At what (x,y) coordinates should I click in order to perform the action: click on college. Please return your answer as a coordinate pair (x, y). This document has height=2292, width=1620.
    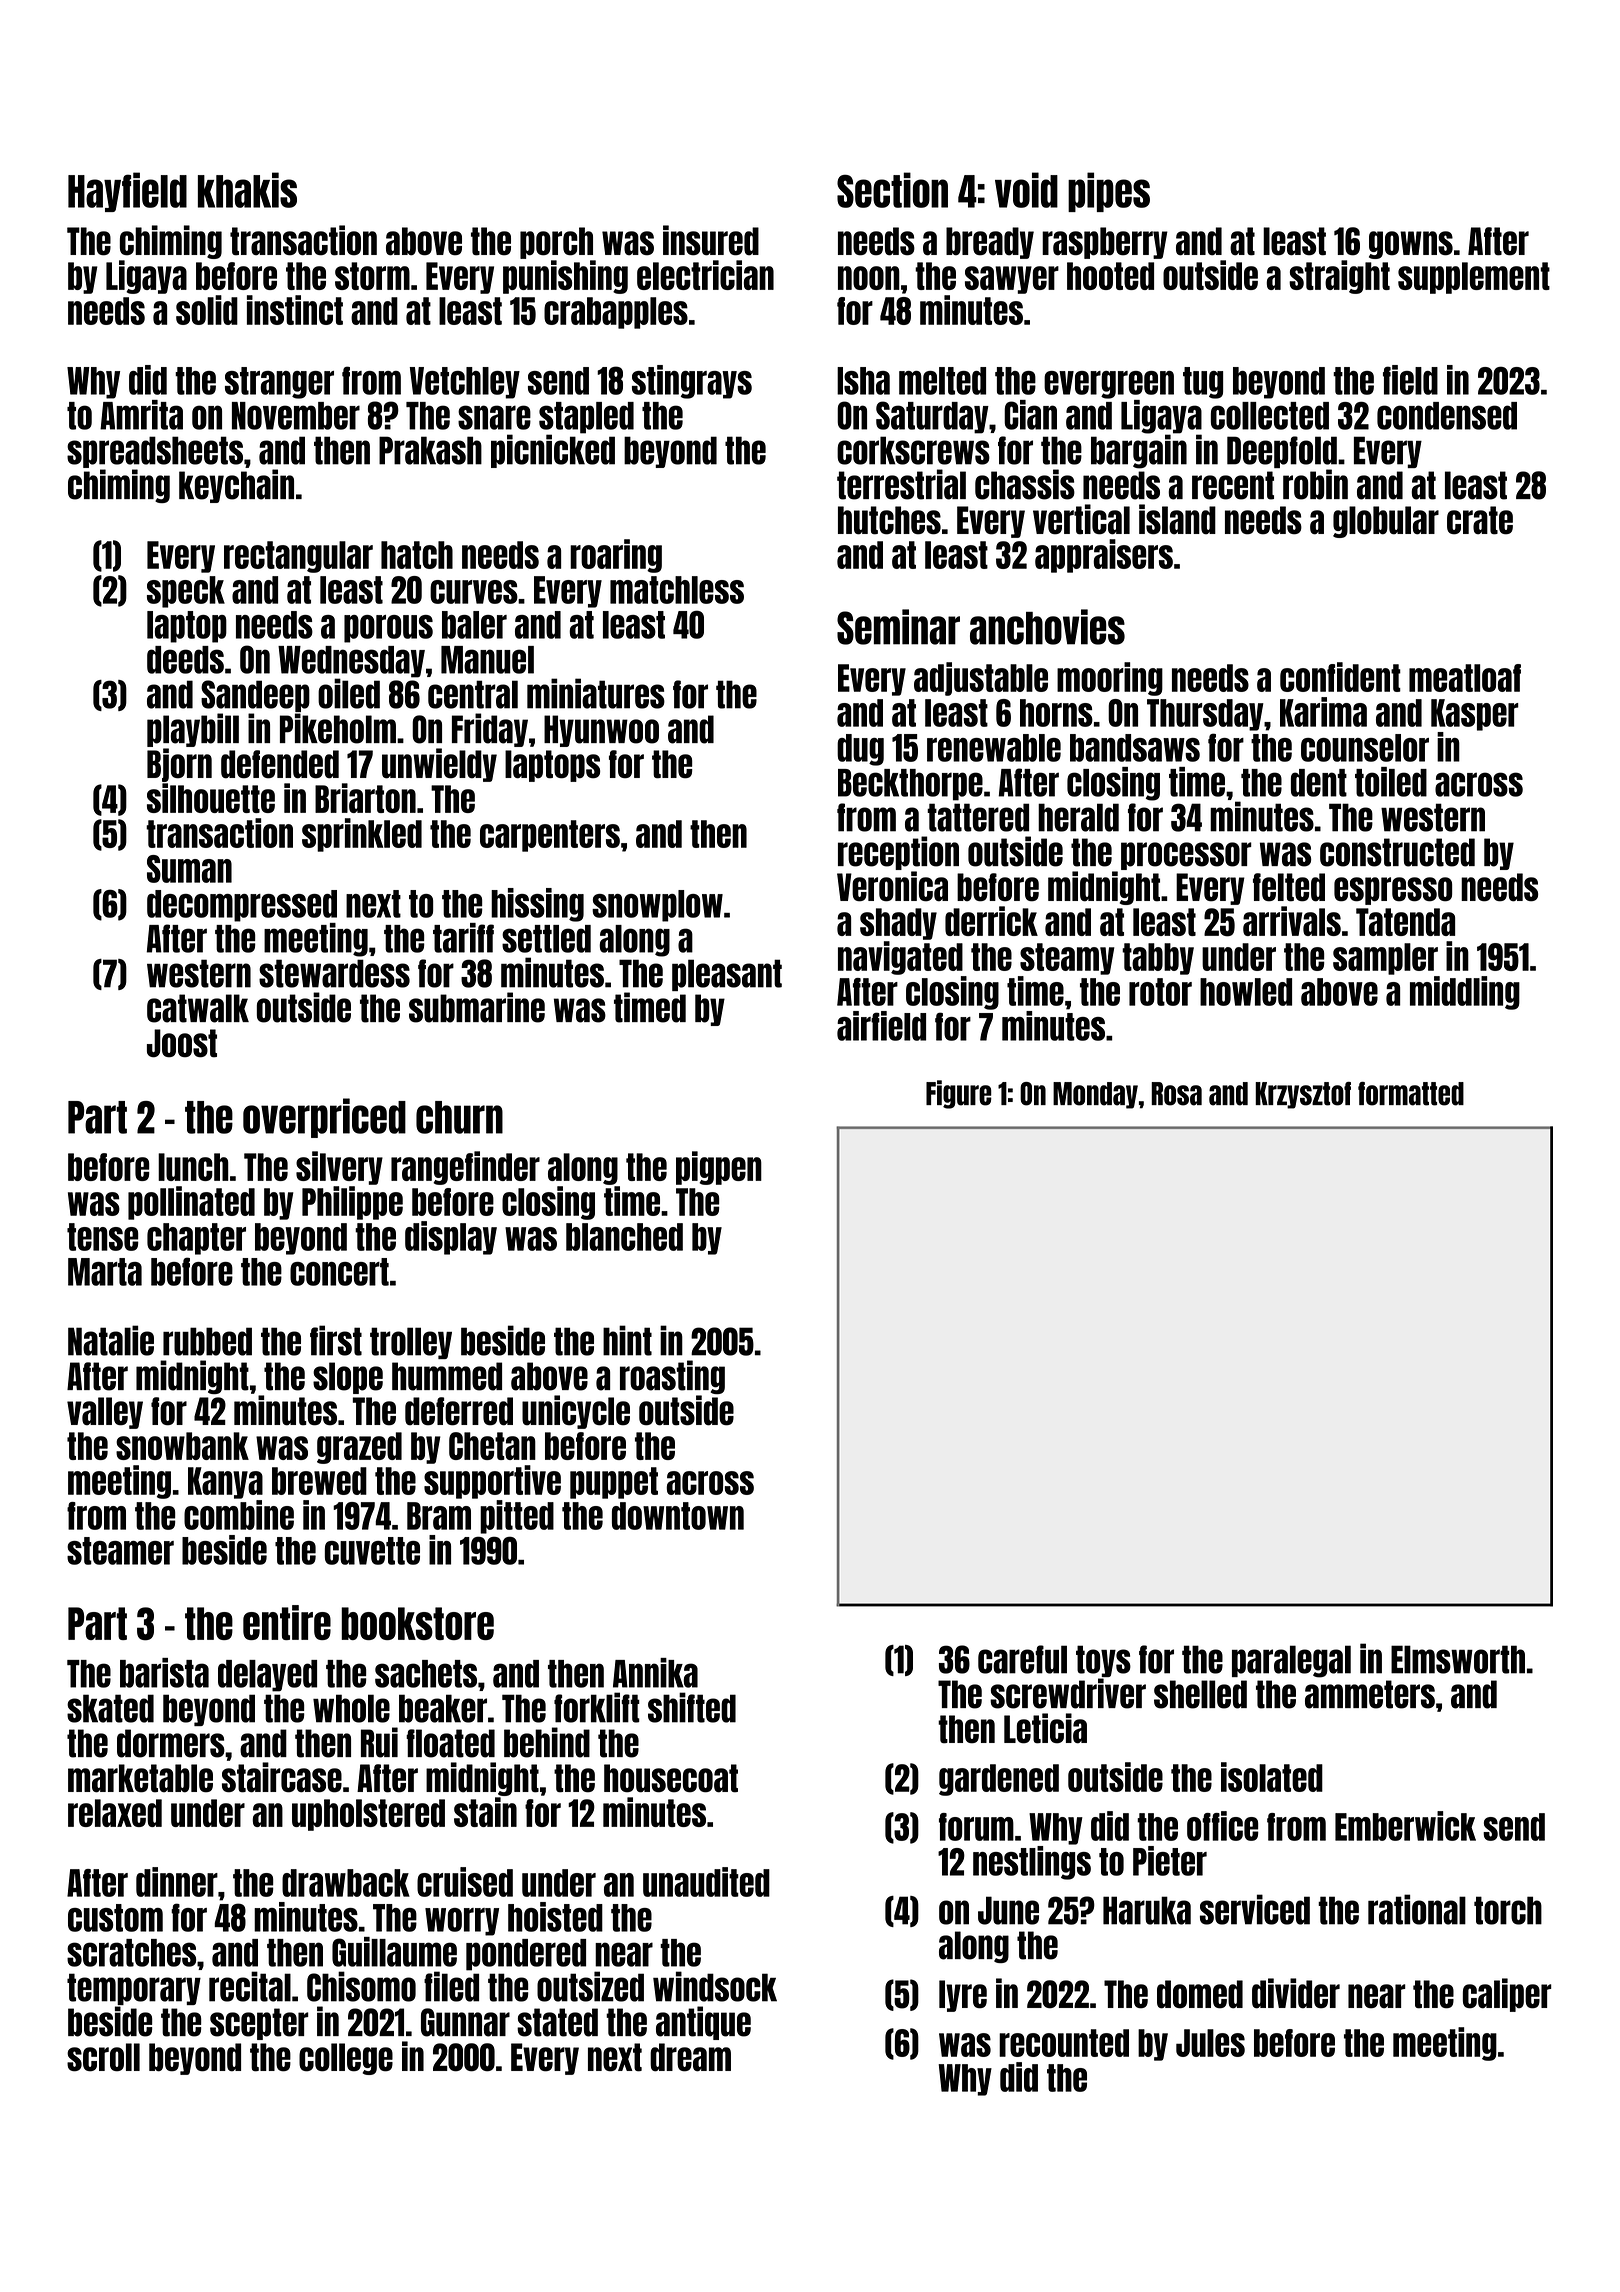
    Looking at the image, I should click on (346, 2059).
